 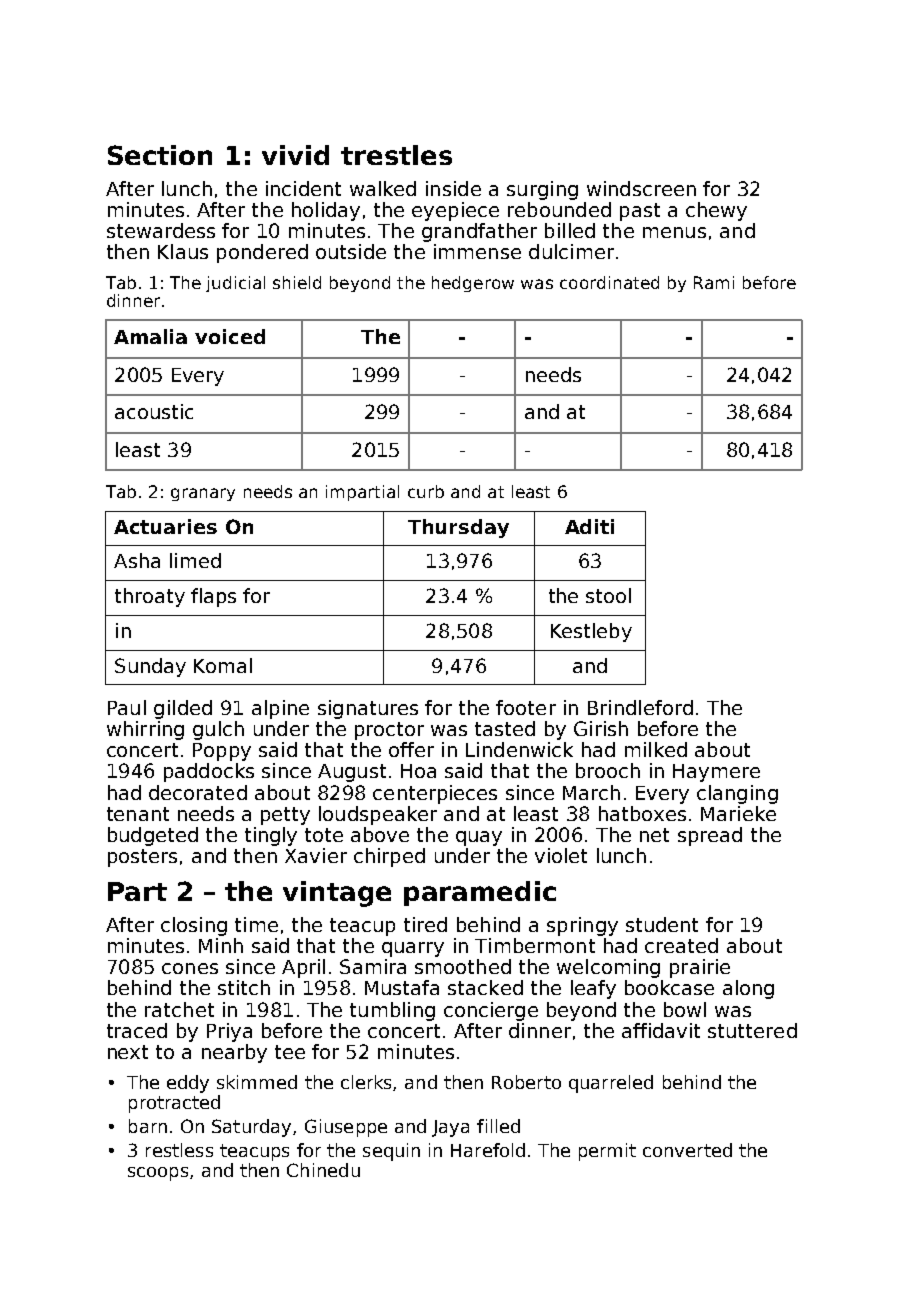 I want to click on Chinedu, so click(x=323, y=1170).
